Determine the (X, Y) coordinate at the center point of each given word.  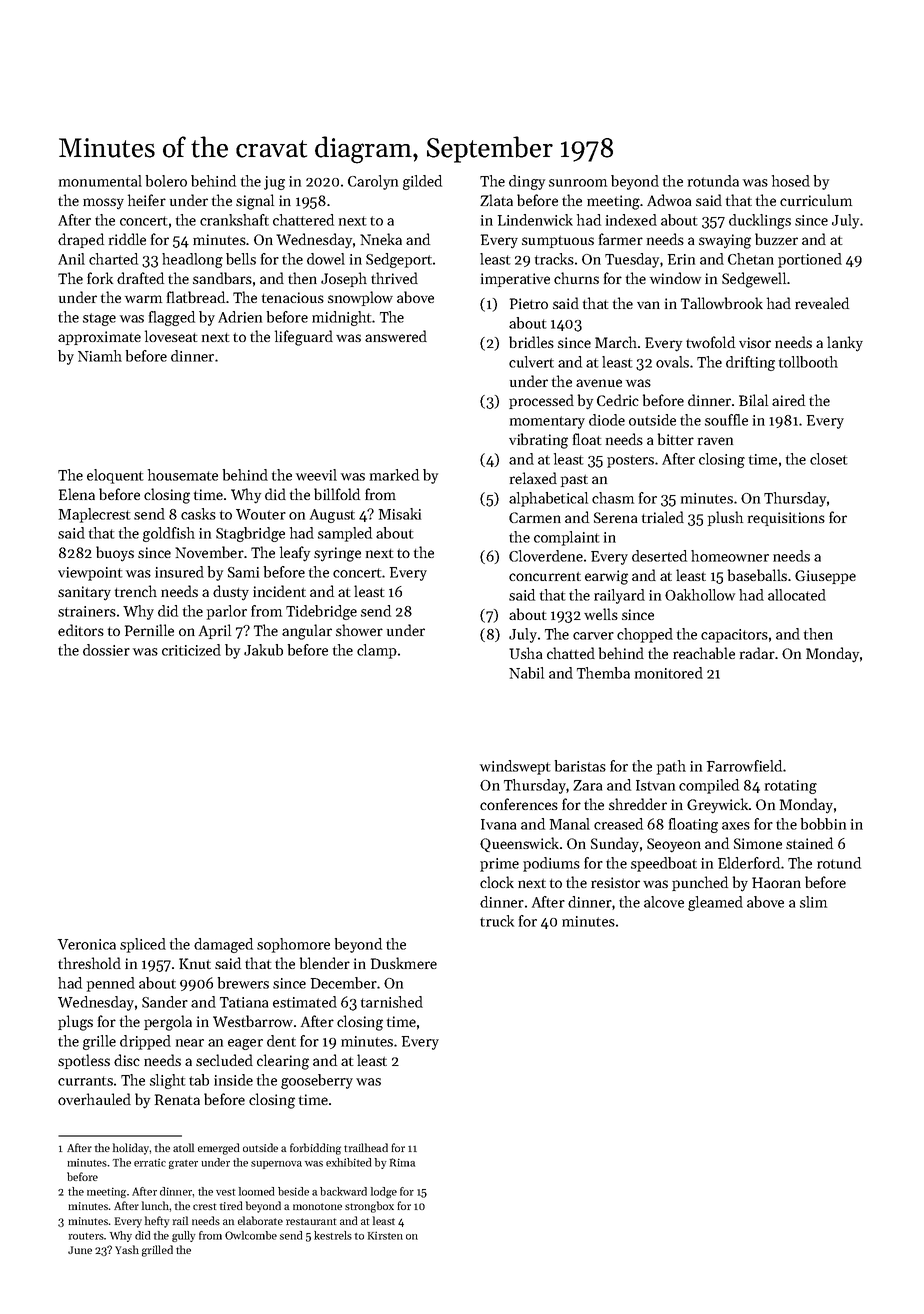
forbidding (315, 1149)
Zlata (496, 200)
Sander (165, 1002)
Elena (77, 494)
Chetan (751, 259)
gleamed (715, 903)
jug (274, 183)
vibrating (538, 441)
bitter (676, 439)
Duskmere (404, 963)
